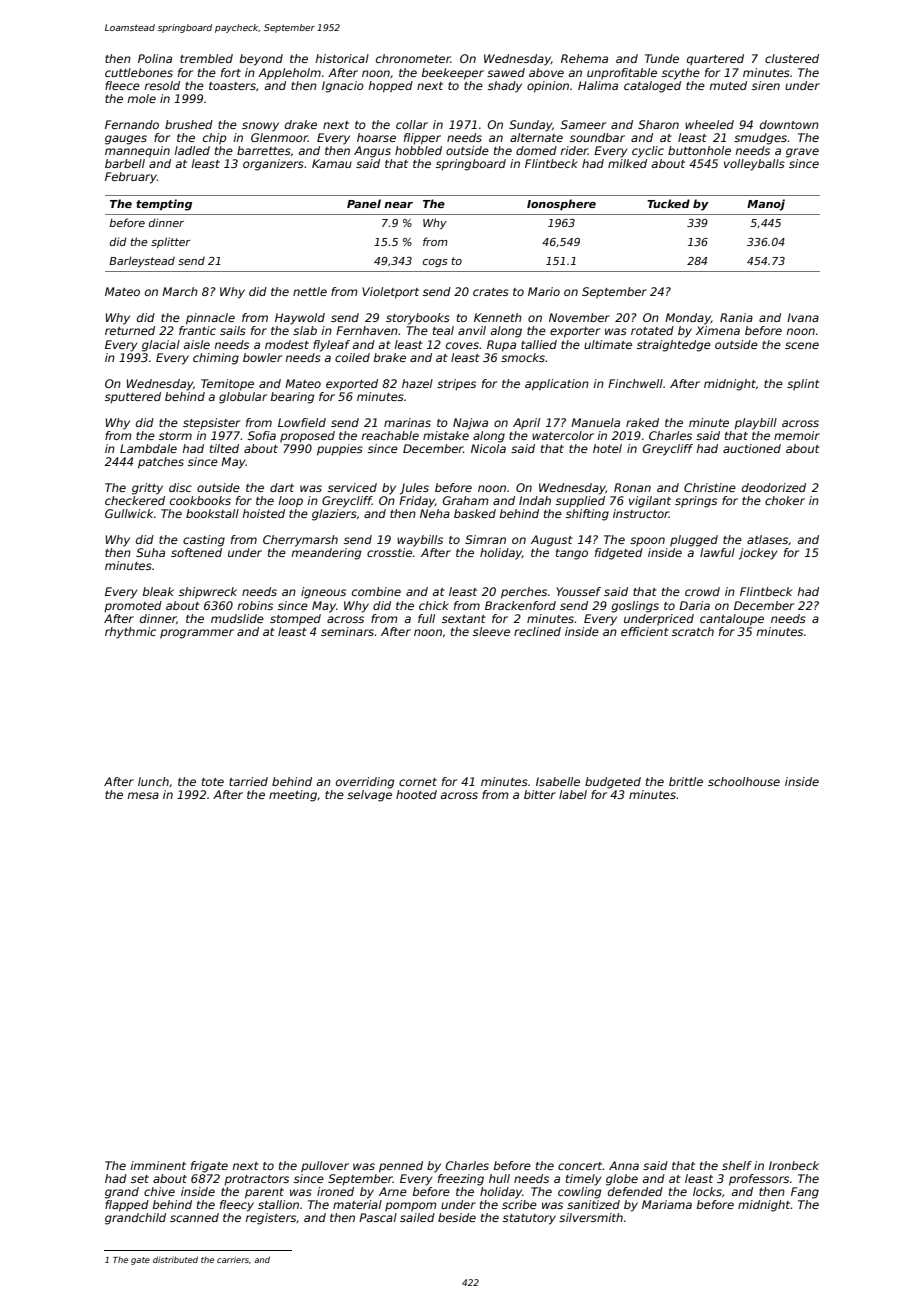 This image has width=924, height=1308. I want to click on playbill, so click(755, 424).
